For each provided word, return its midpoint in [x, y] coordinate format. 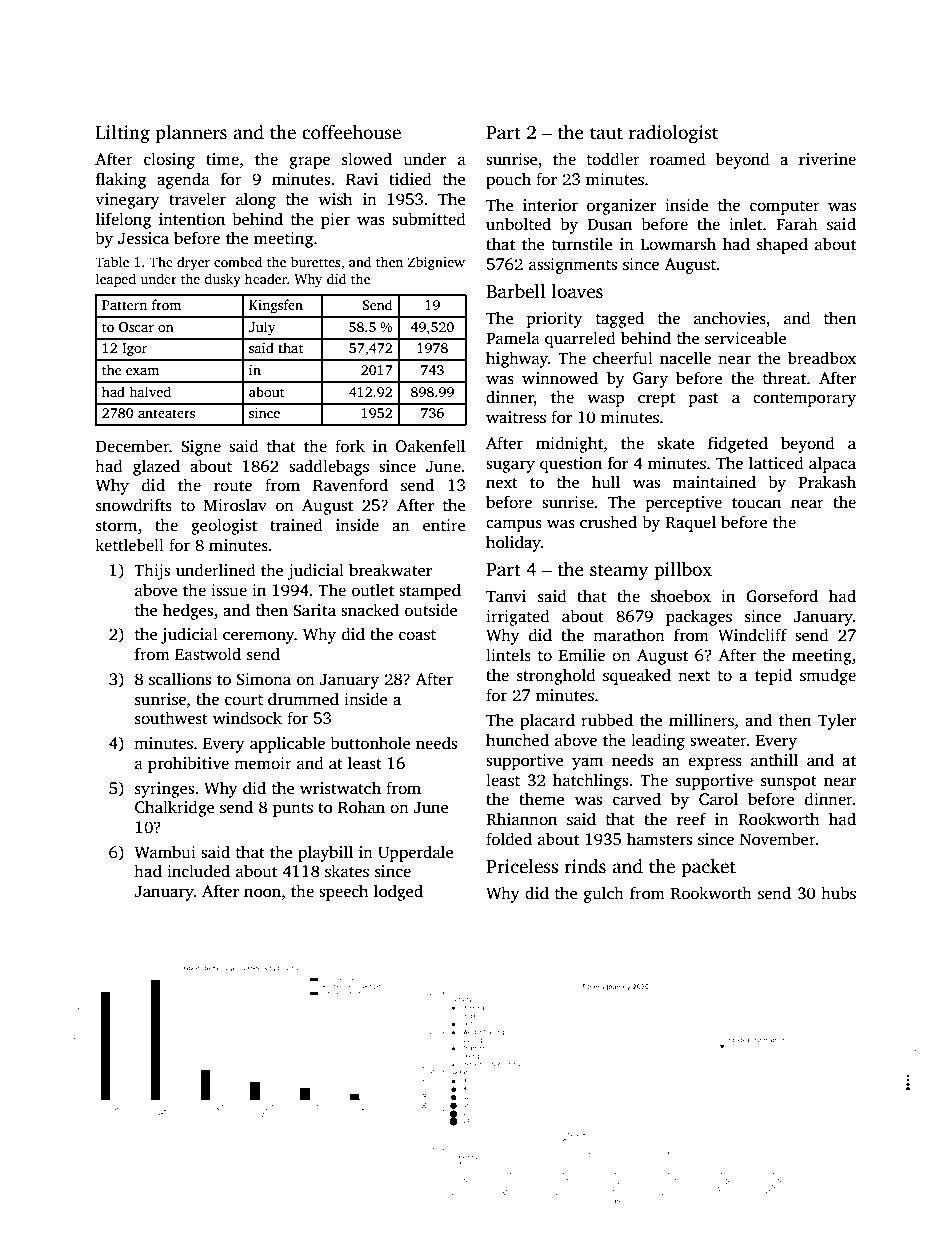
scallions [180, 679]
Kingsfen [276, 306]
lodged [398, 892]
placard [547, 721]
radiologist [673, 134]
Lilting [123, 134]
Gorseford [782, 596]
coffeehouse [351, 132]
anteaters [166, 413]
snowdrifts [134, 505]
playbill [325, 853]
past [703, 400]
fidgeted [738, 444]
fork [350, 445]
